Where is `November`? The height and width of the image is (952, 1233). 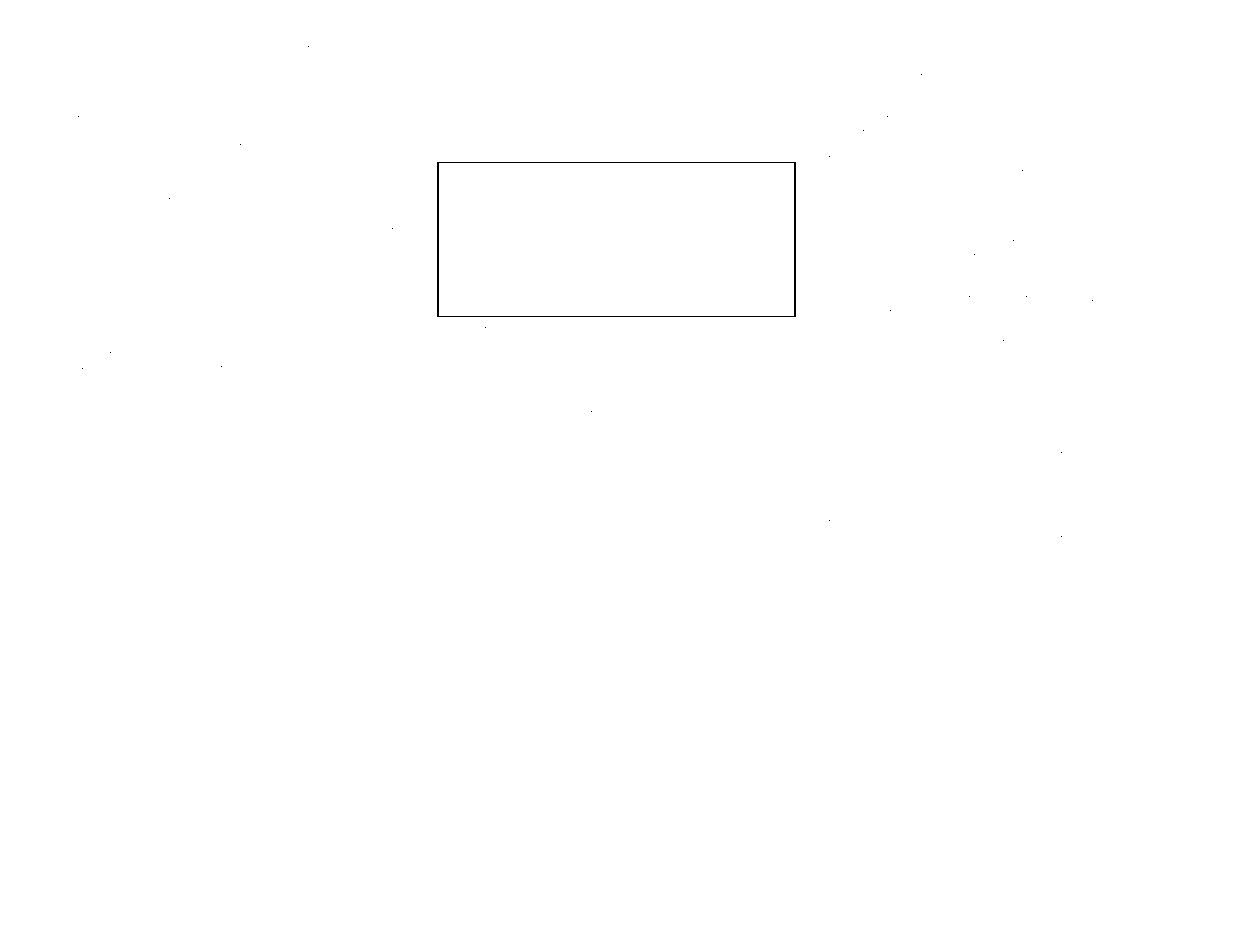
November is located at coordinates (326, 258).
